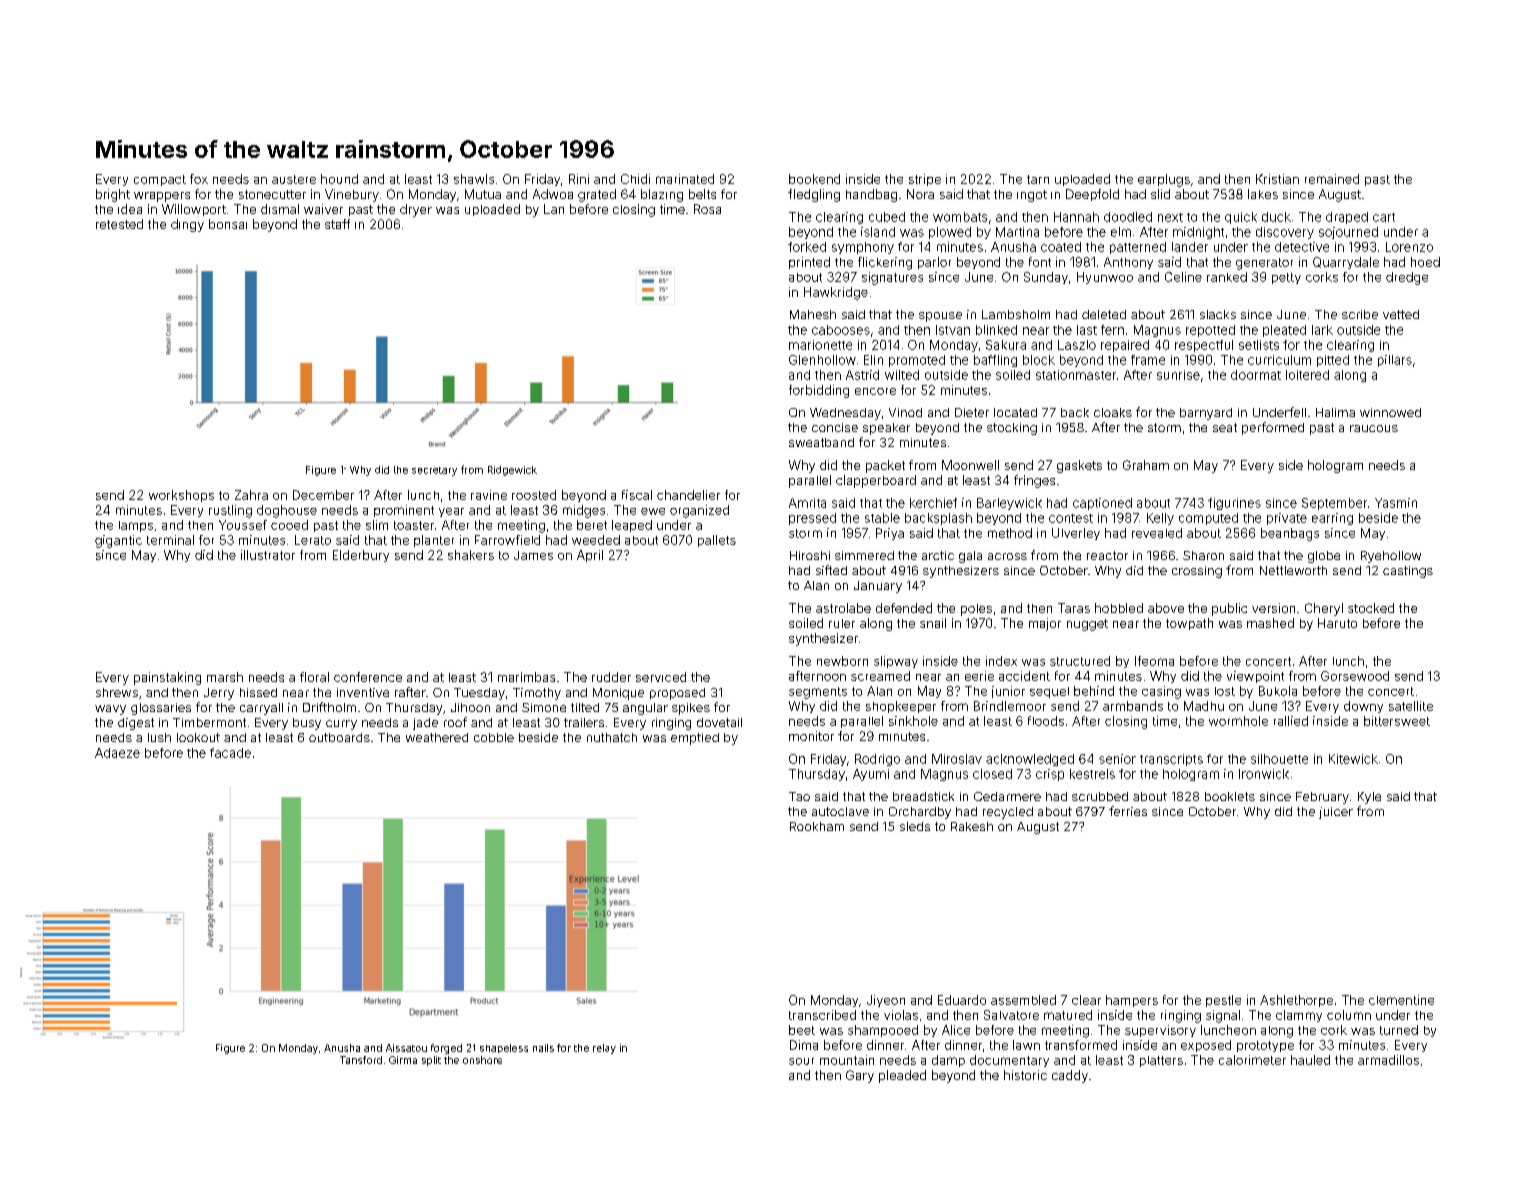 The width and height of the screenshot is (1536, 1187). What do you see at coordinates (925, 180) in the screenshot?
I see `stripe` at bounding box center [925, 180].
